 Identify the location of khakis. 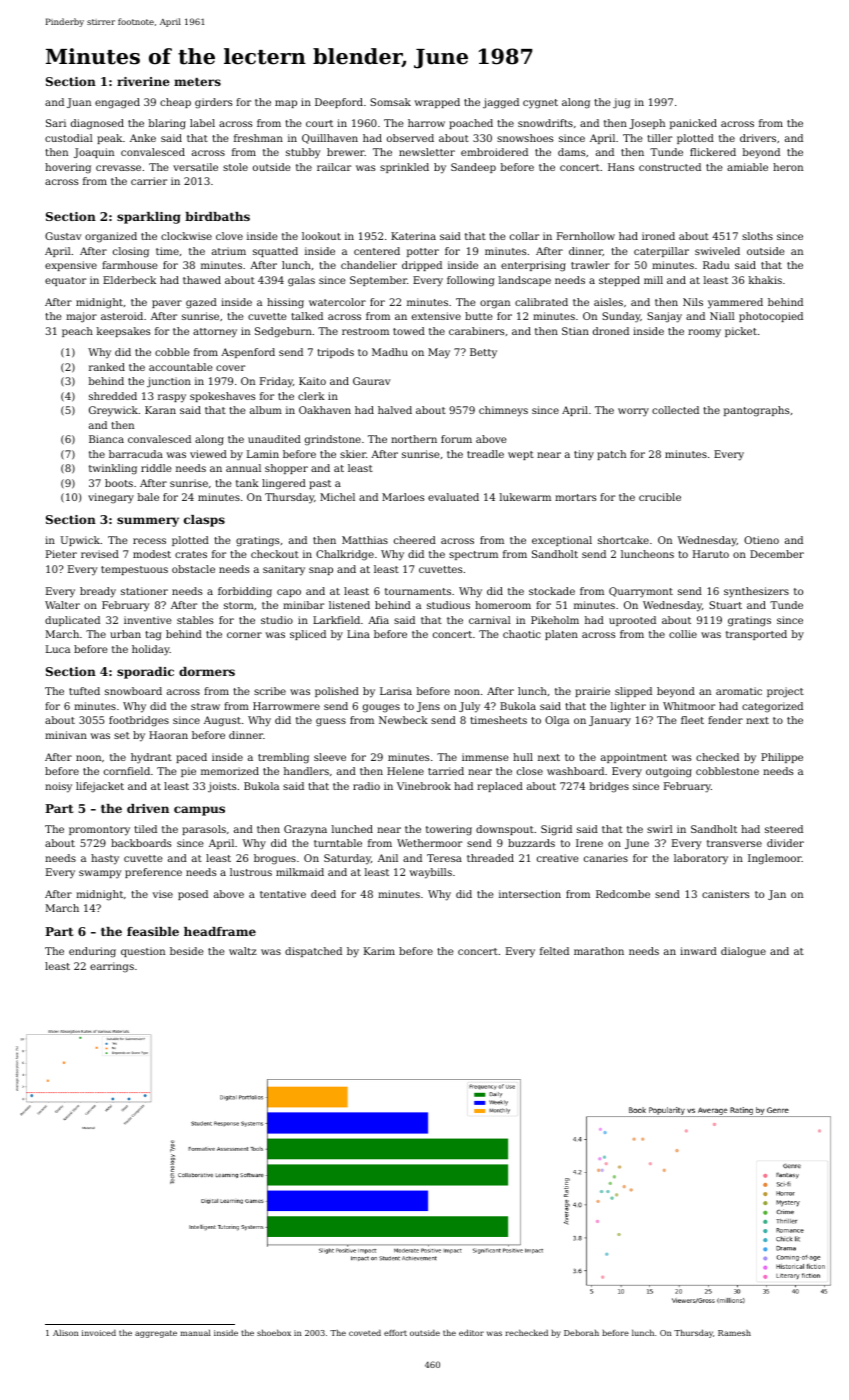
(765, 280).
